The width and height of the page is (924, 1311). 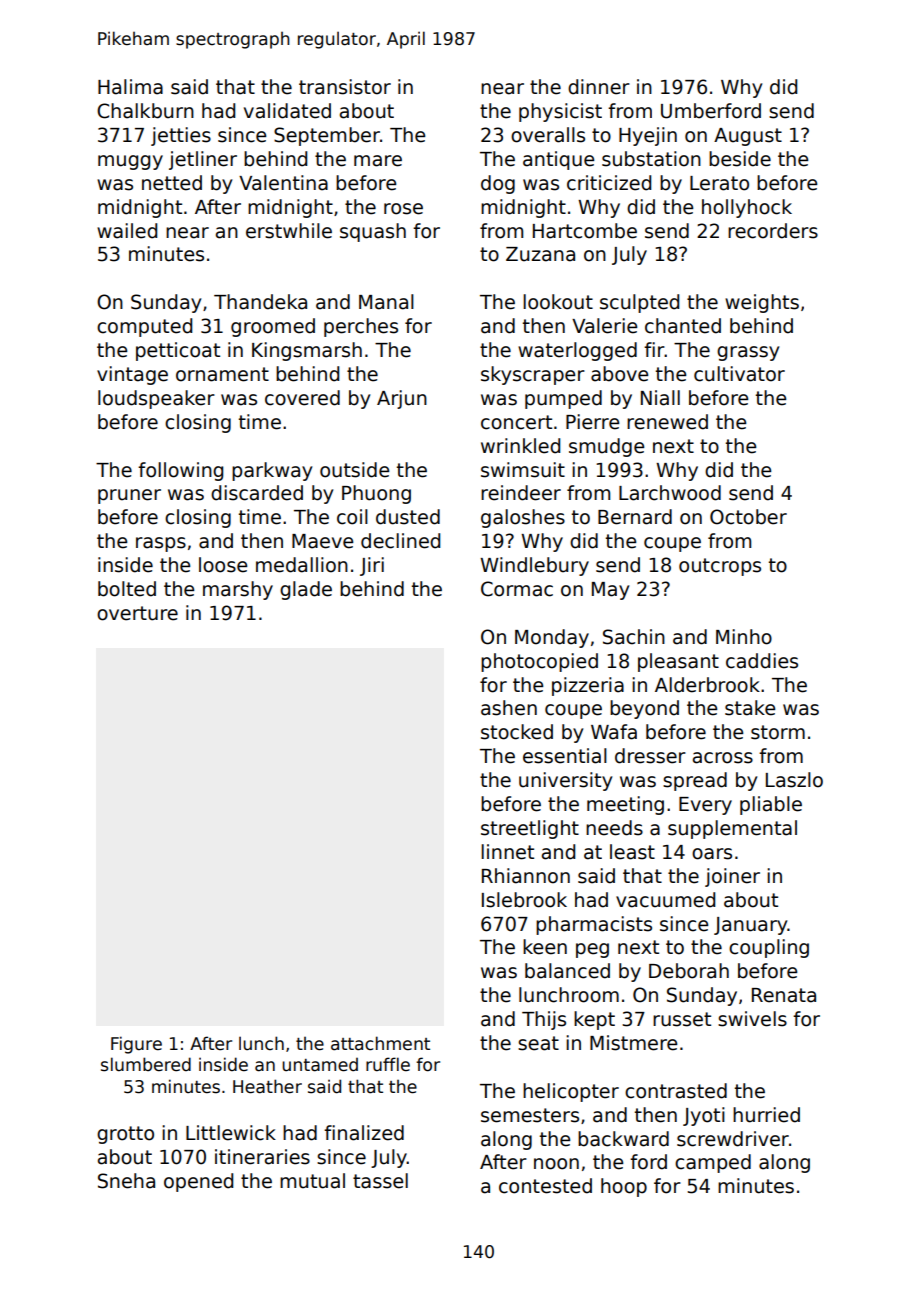 What do you see at coordinates (400, 541) in the page?
I see `declined` at bounding box center [400, 541].
